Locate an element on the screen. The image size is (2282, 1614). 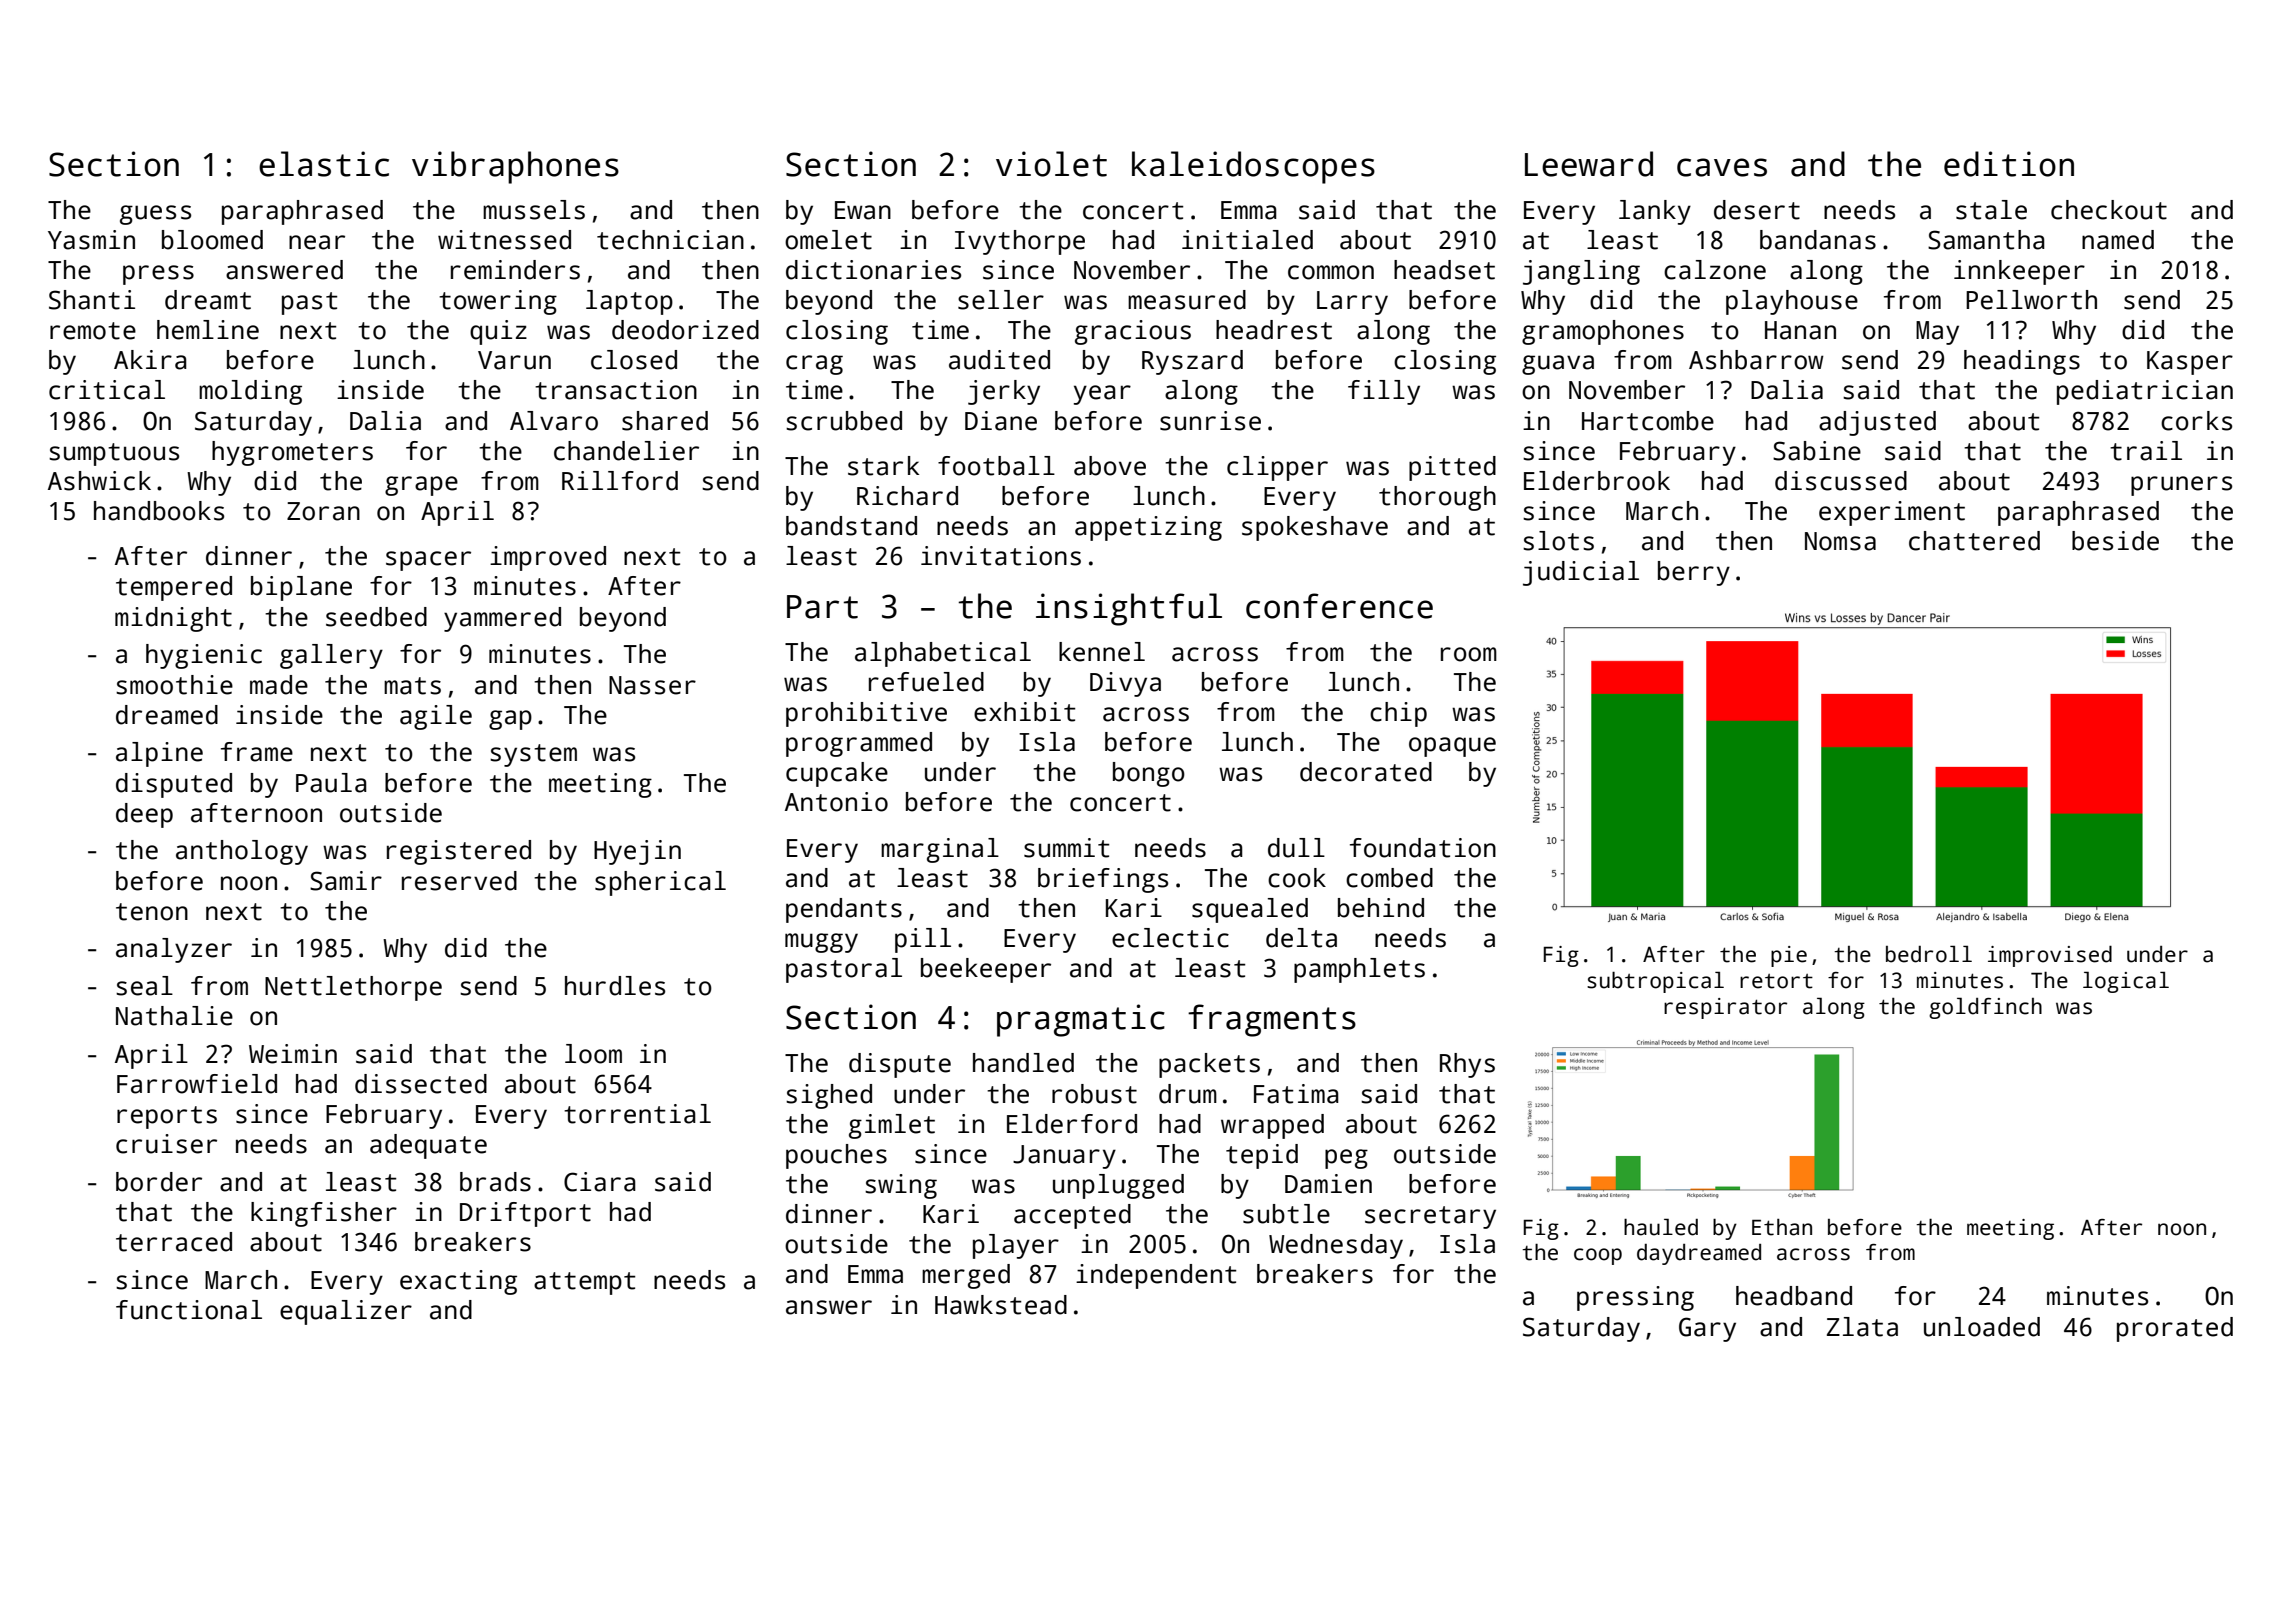
chip is located at coordinates (1398, 714).
